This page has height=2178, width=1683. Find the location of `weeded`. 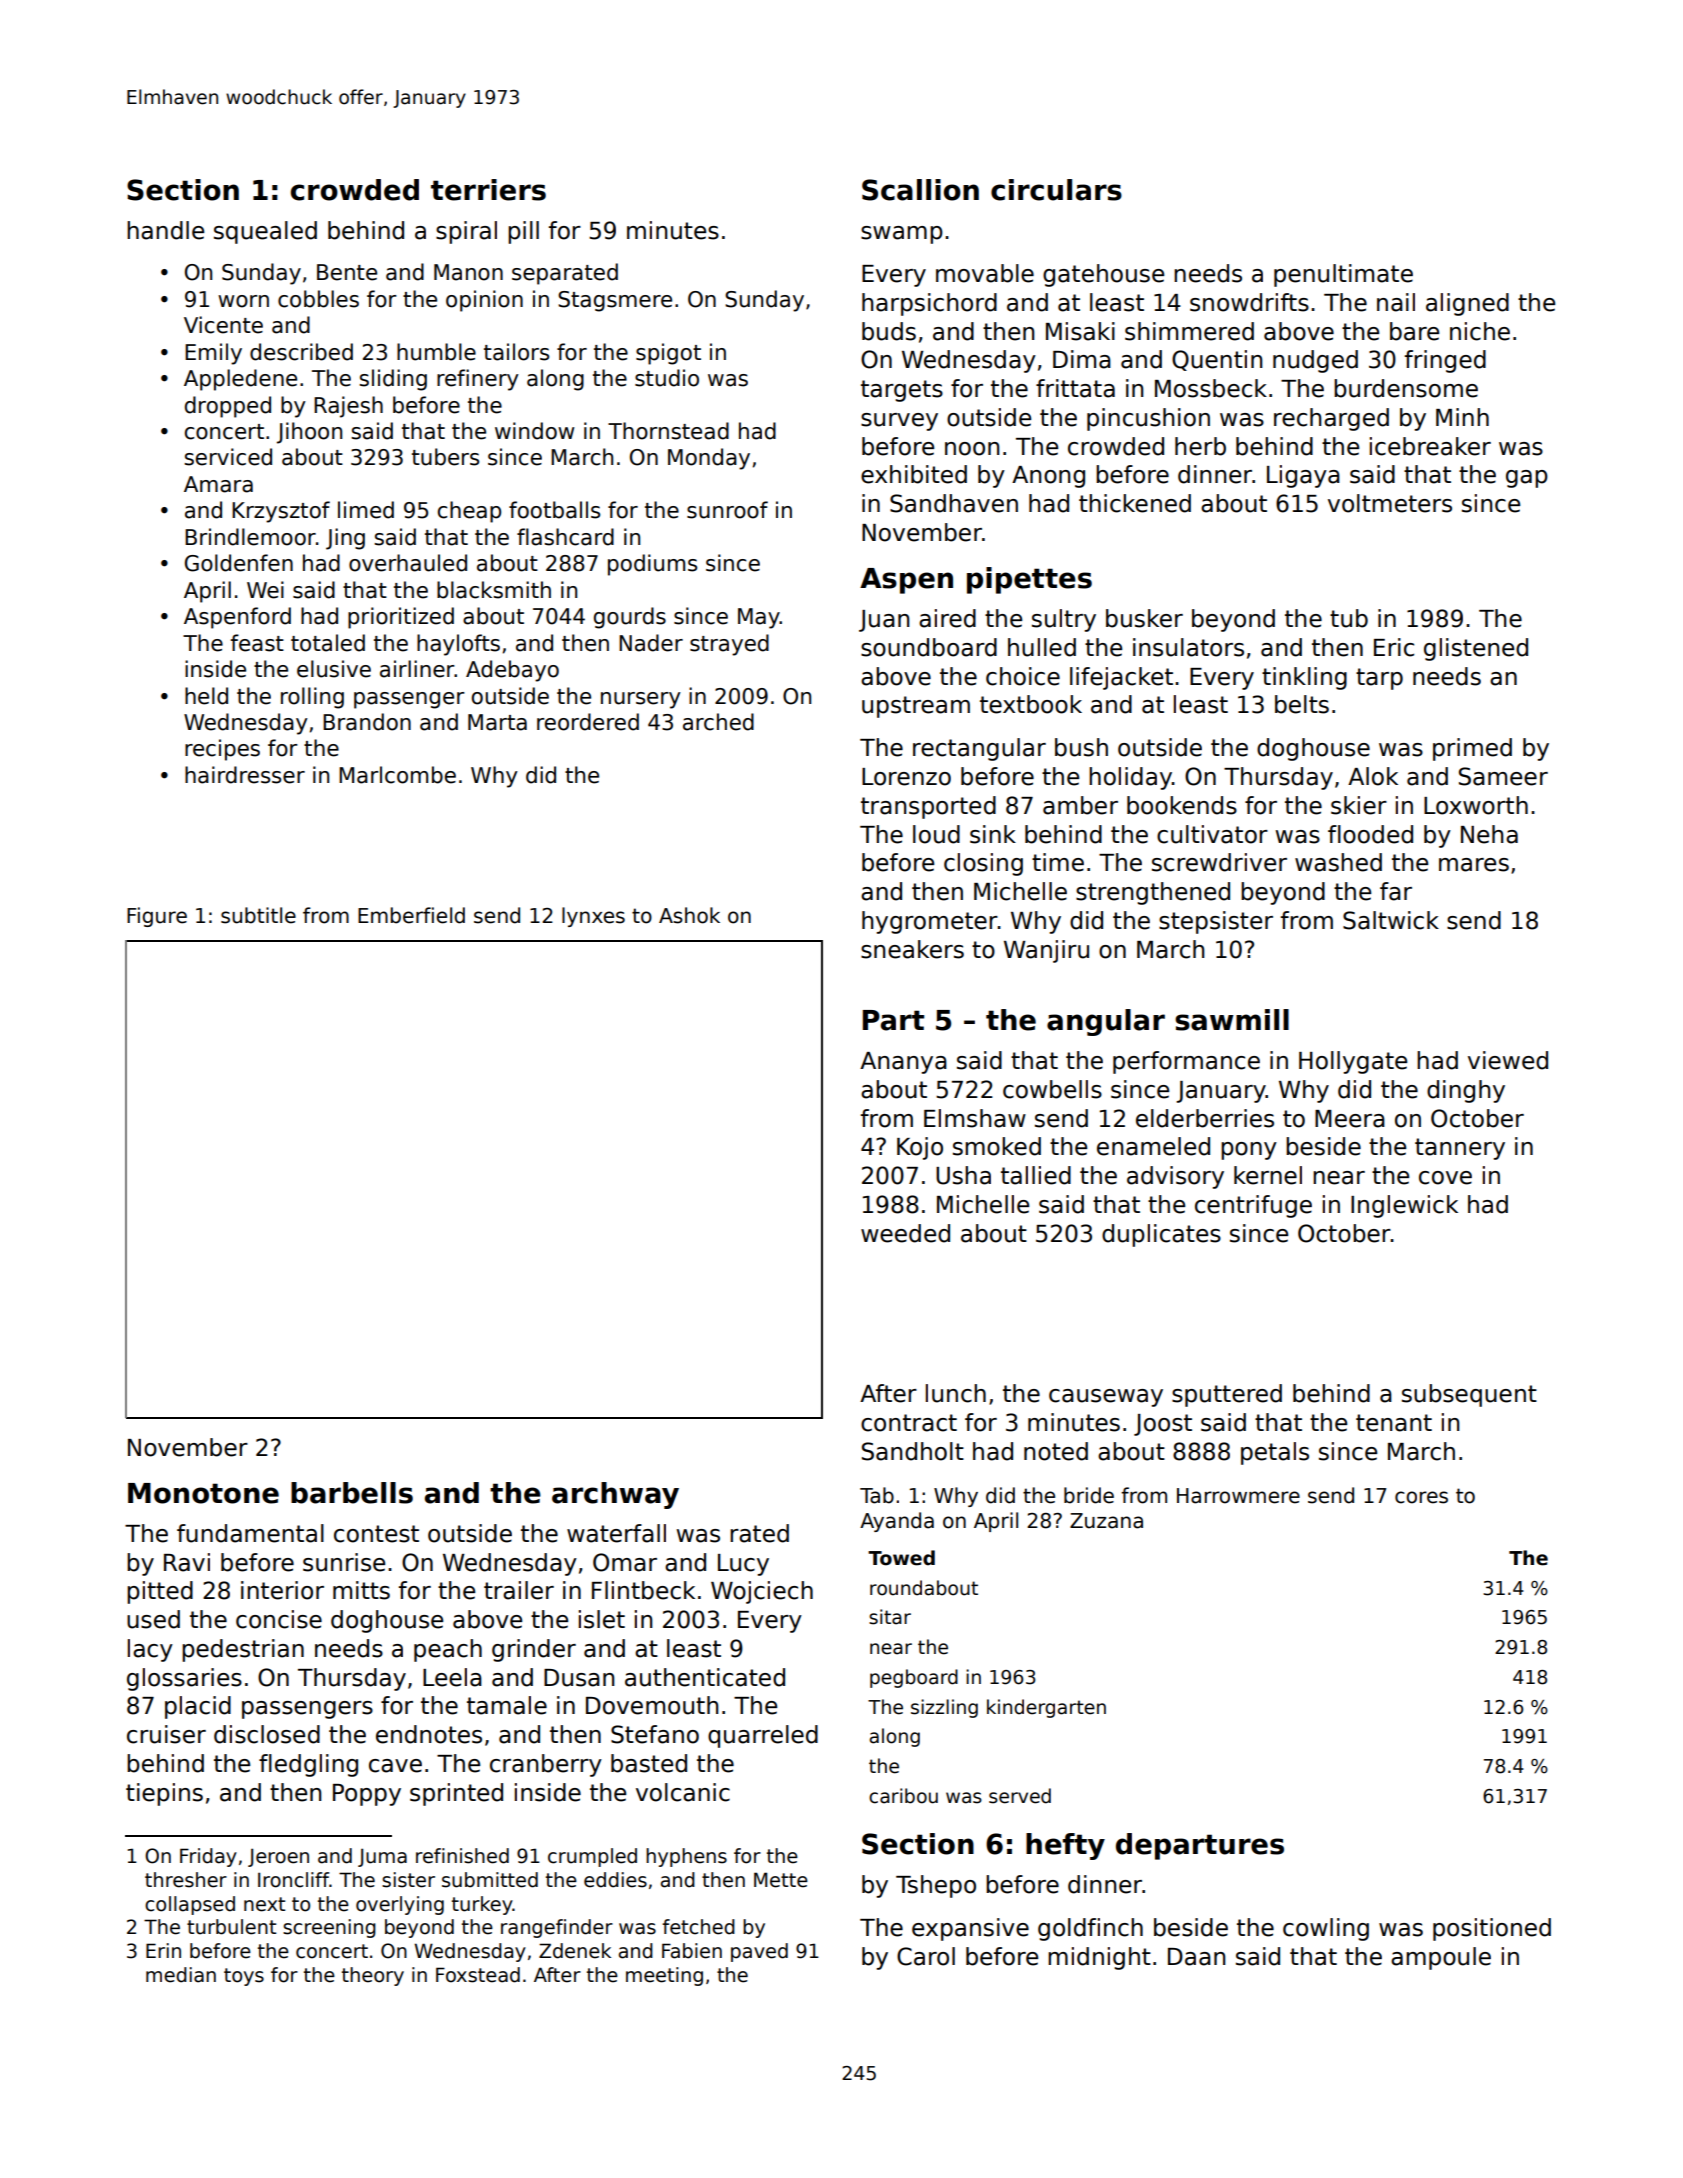

weeded is located at coordinates (905, 1233).
